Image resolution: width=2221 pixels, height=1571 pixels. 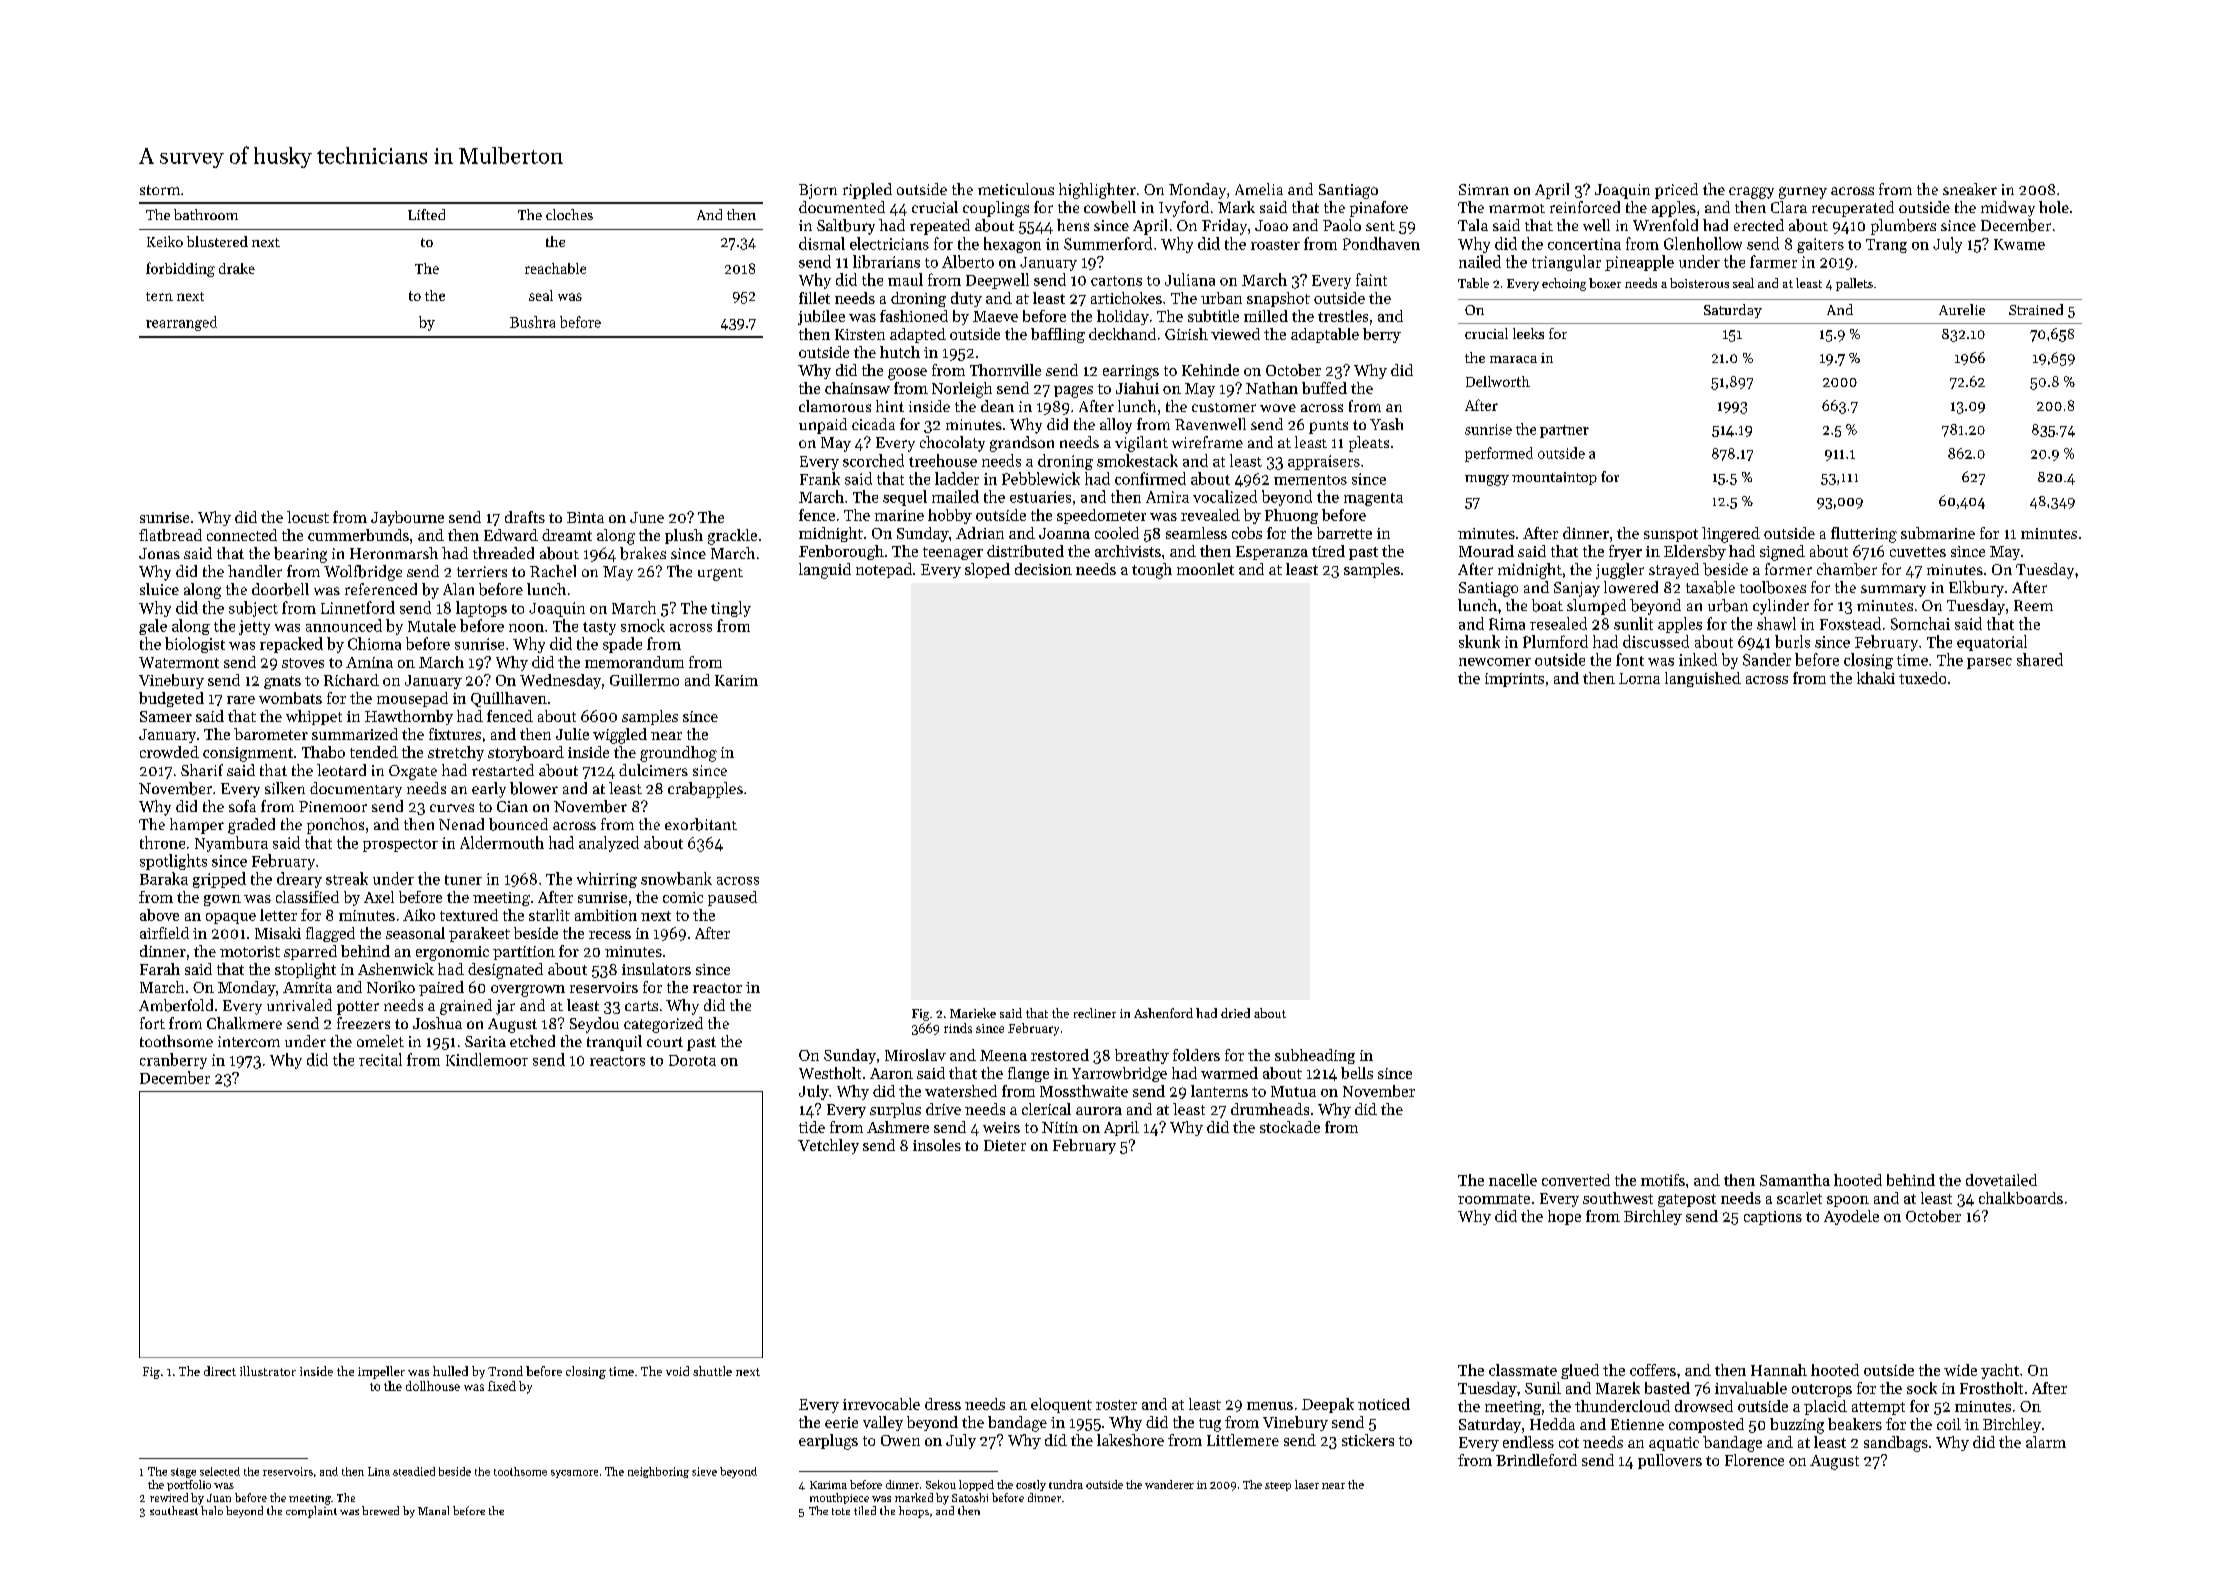 I want to click on snapshot, so click(x=1278, y=299).
